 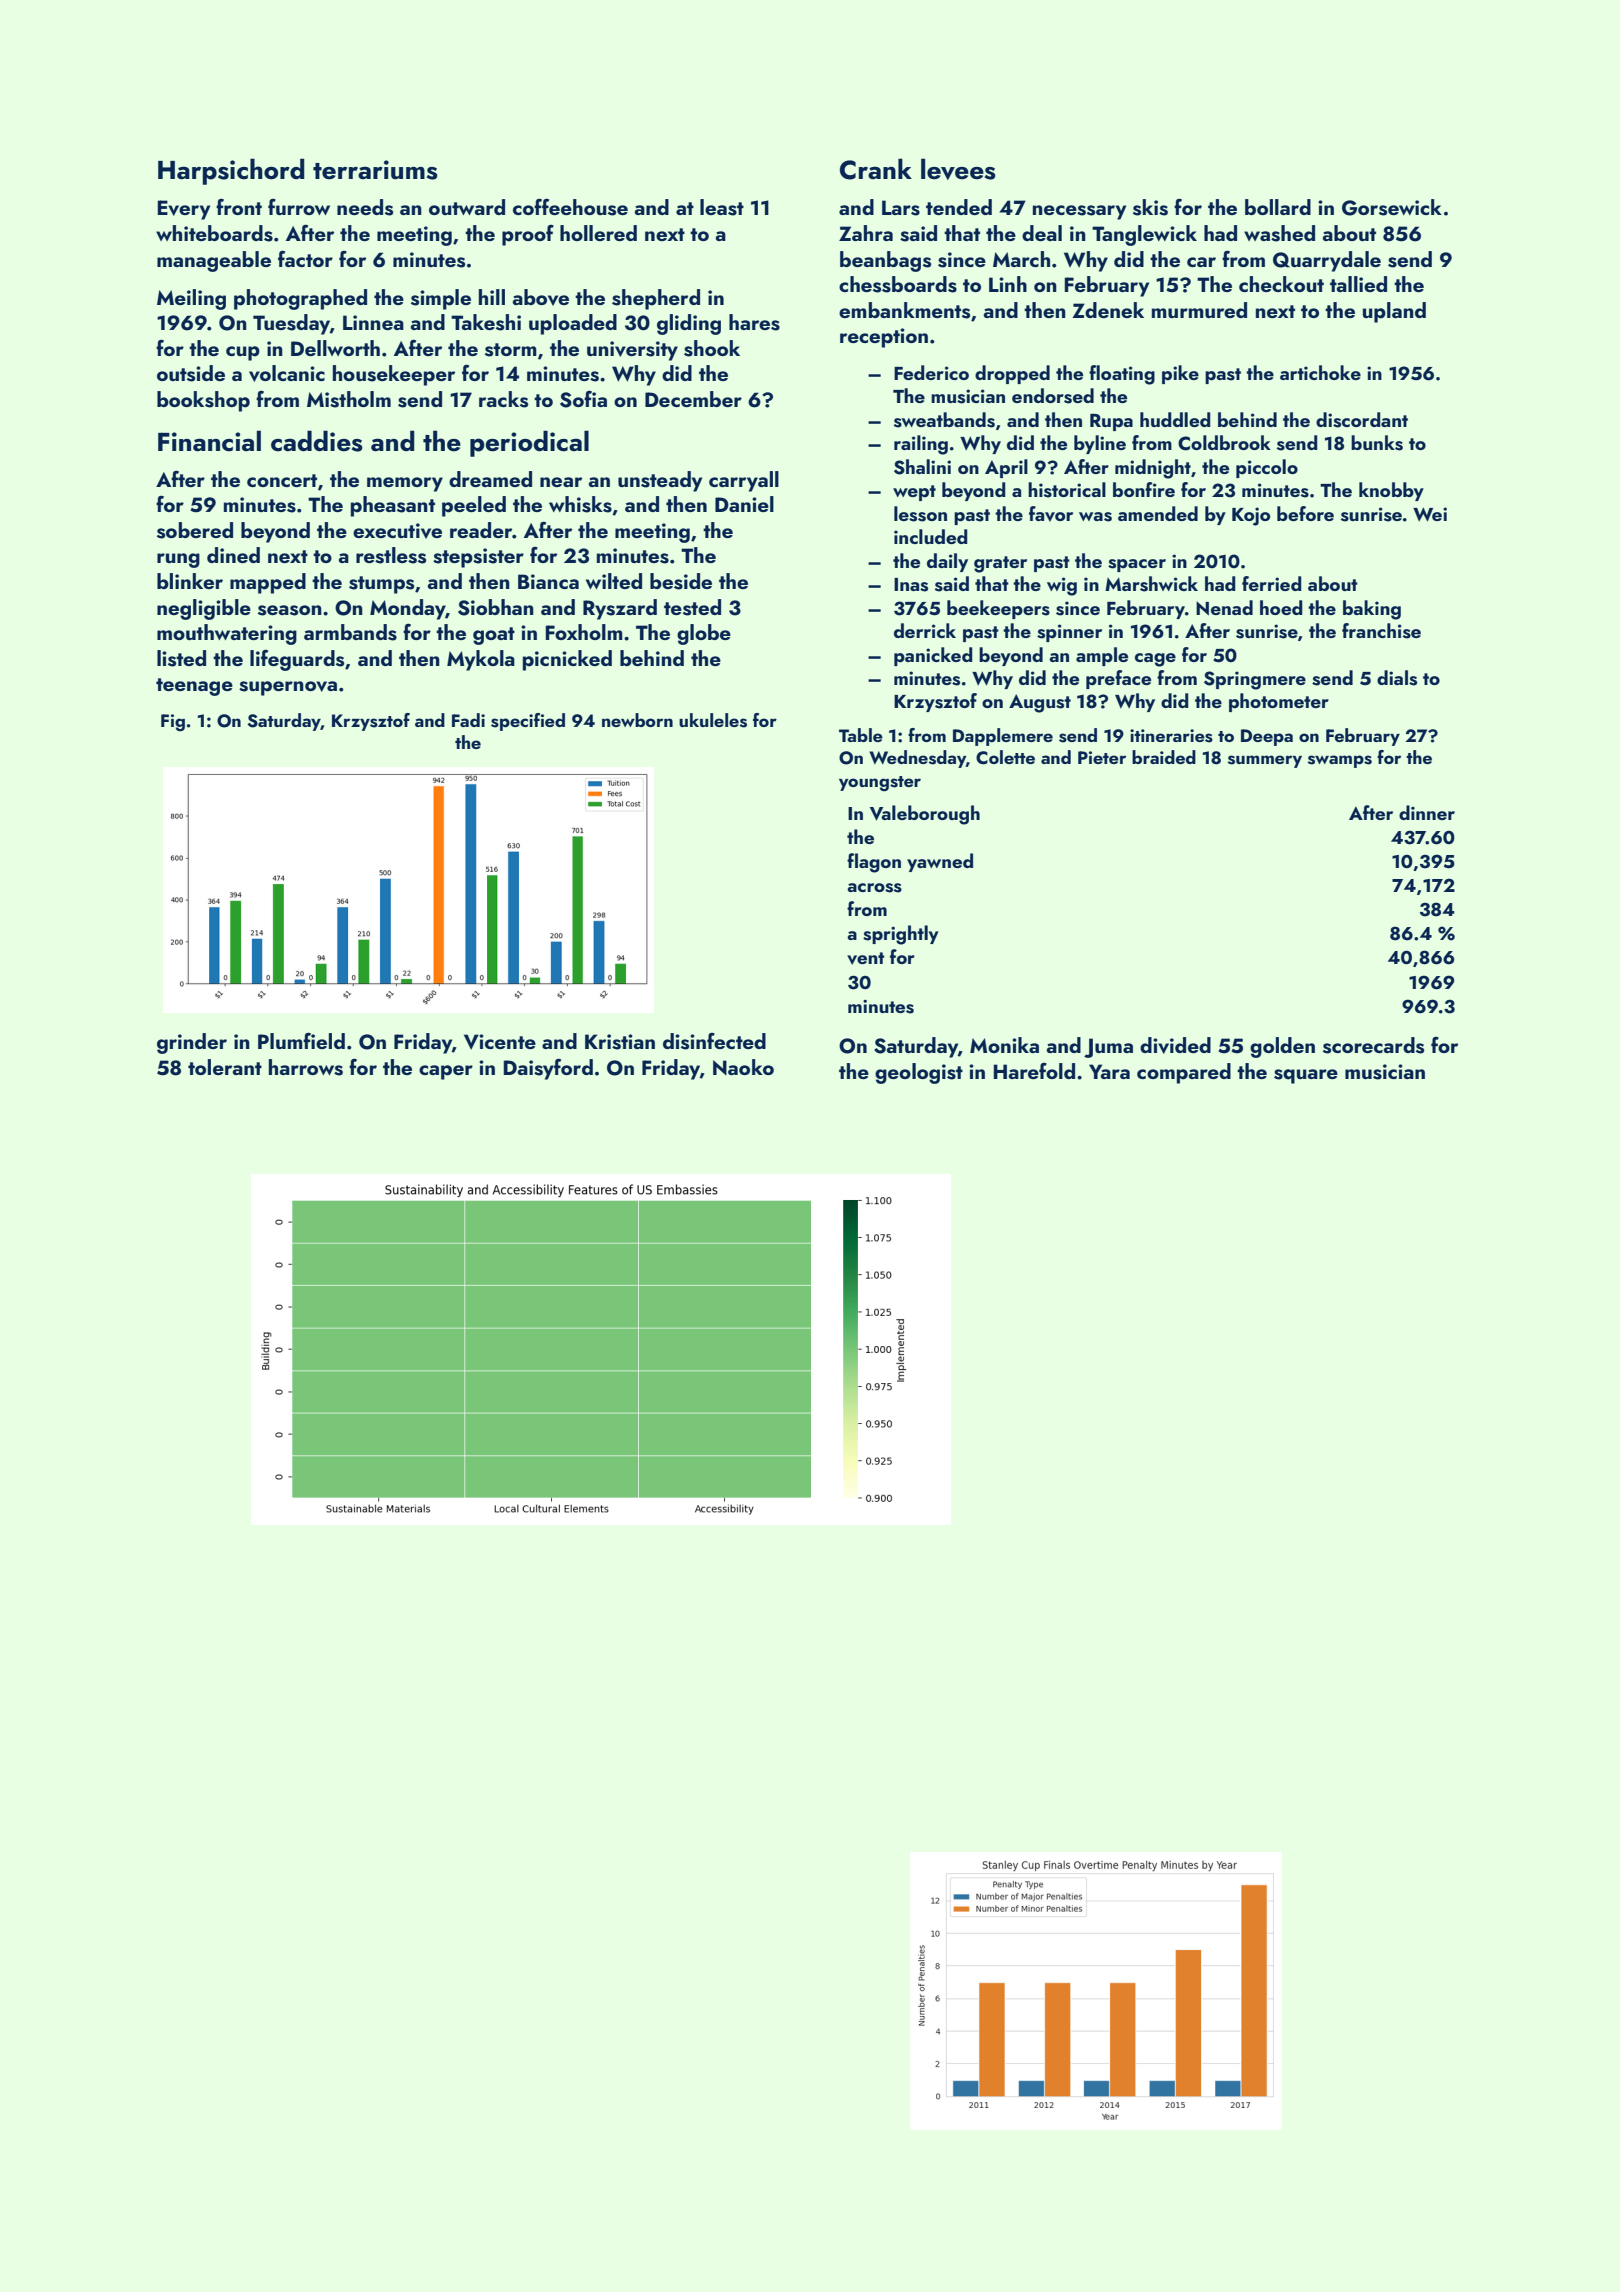 I want to click on proof, so click(x=528, y=235).
